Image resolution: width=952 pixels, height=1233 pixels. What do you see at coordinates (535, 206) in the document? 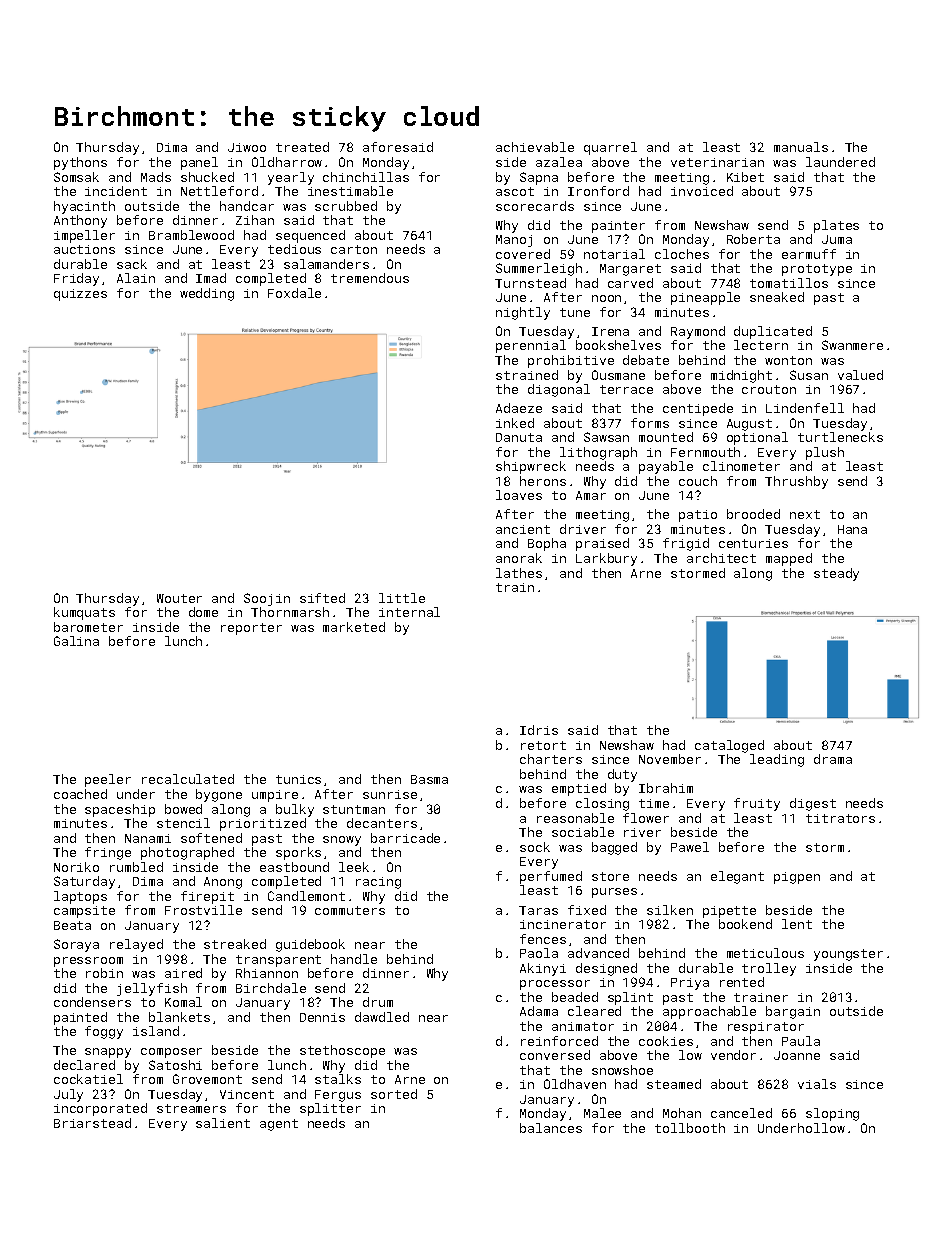
I see `scorecards` at bounding box center [535, 206].
